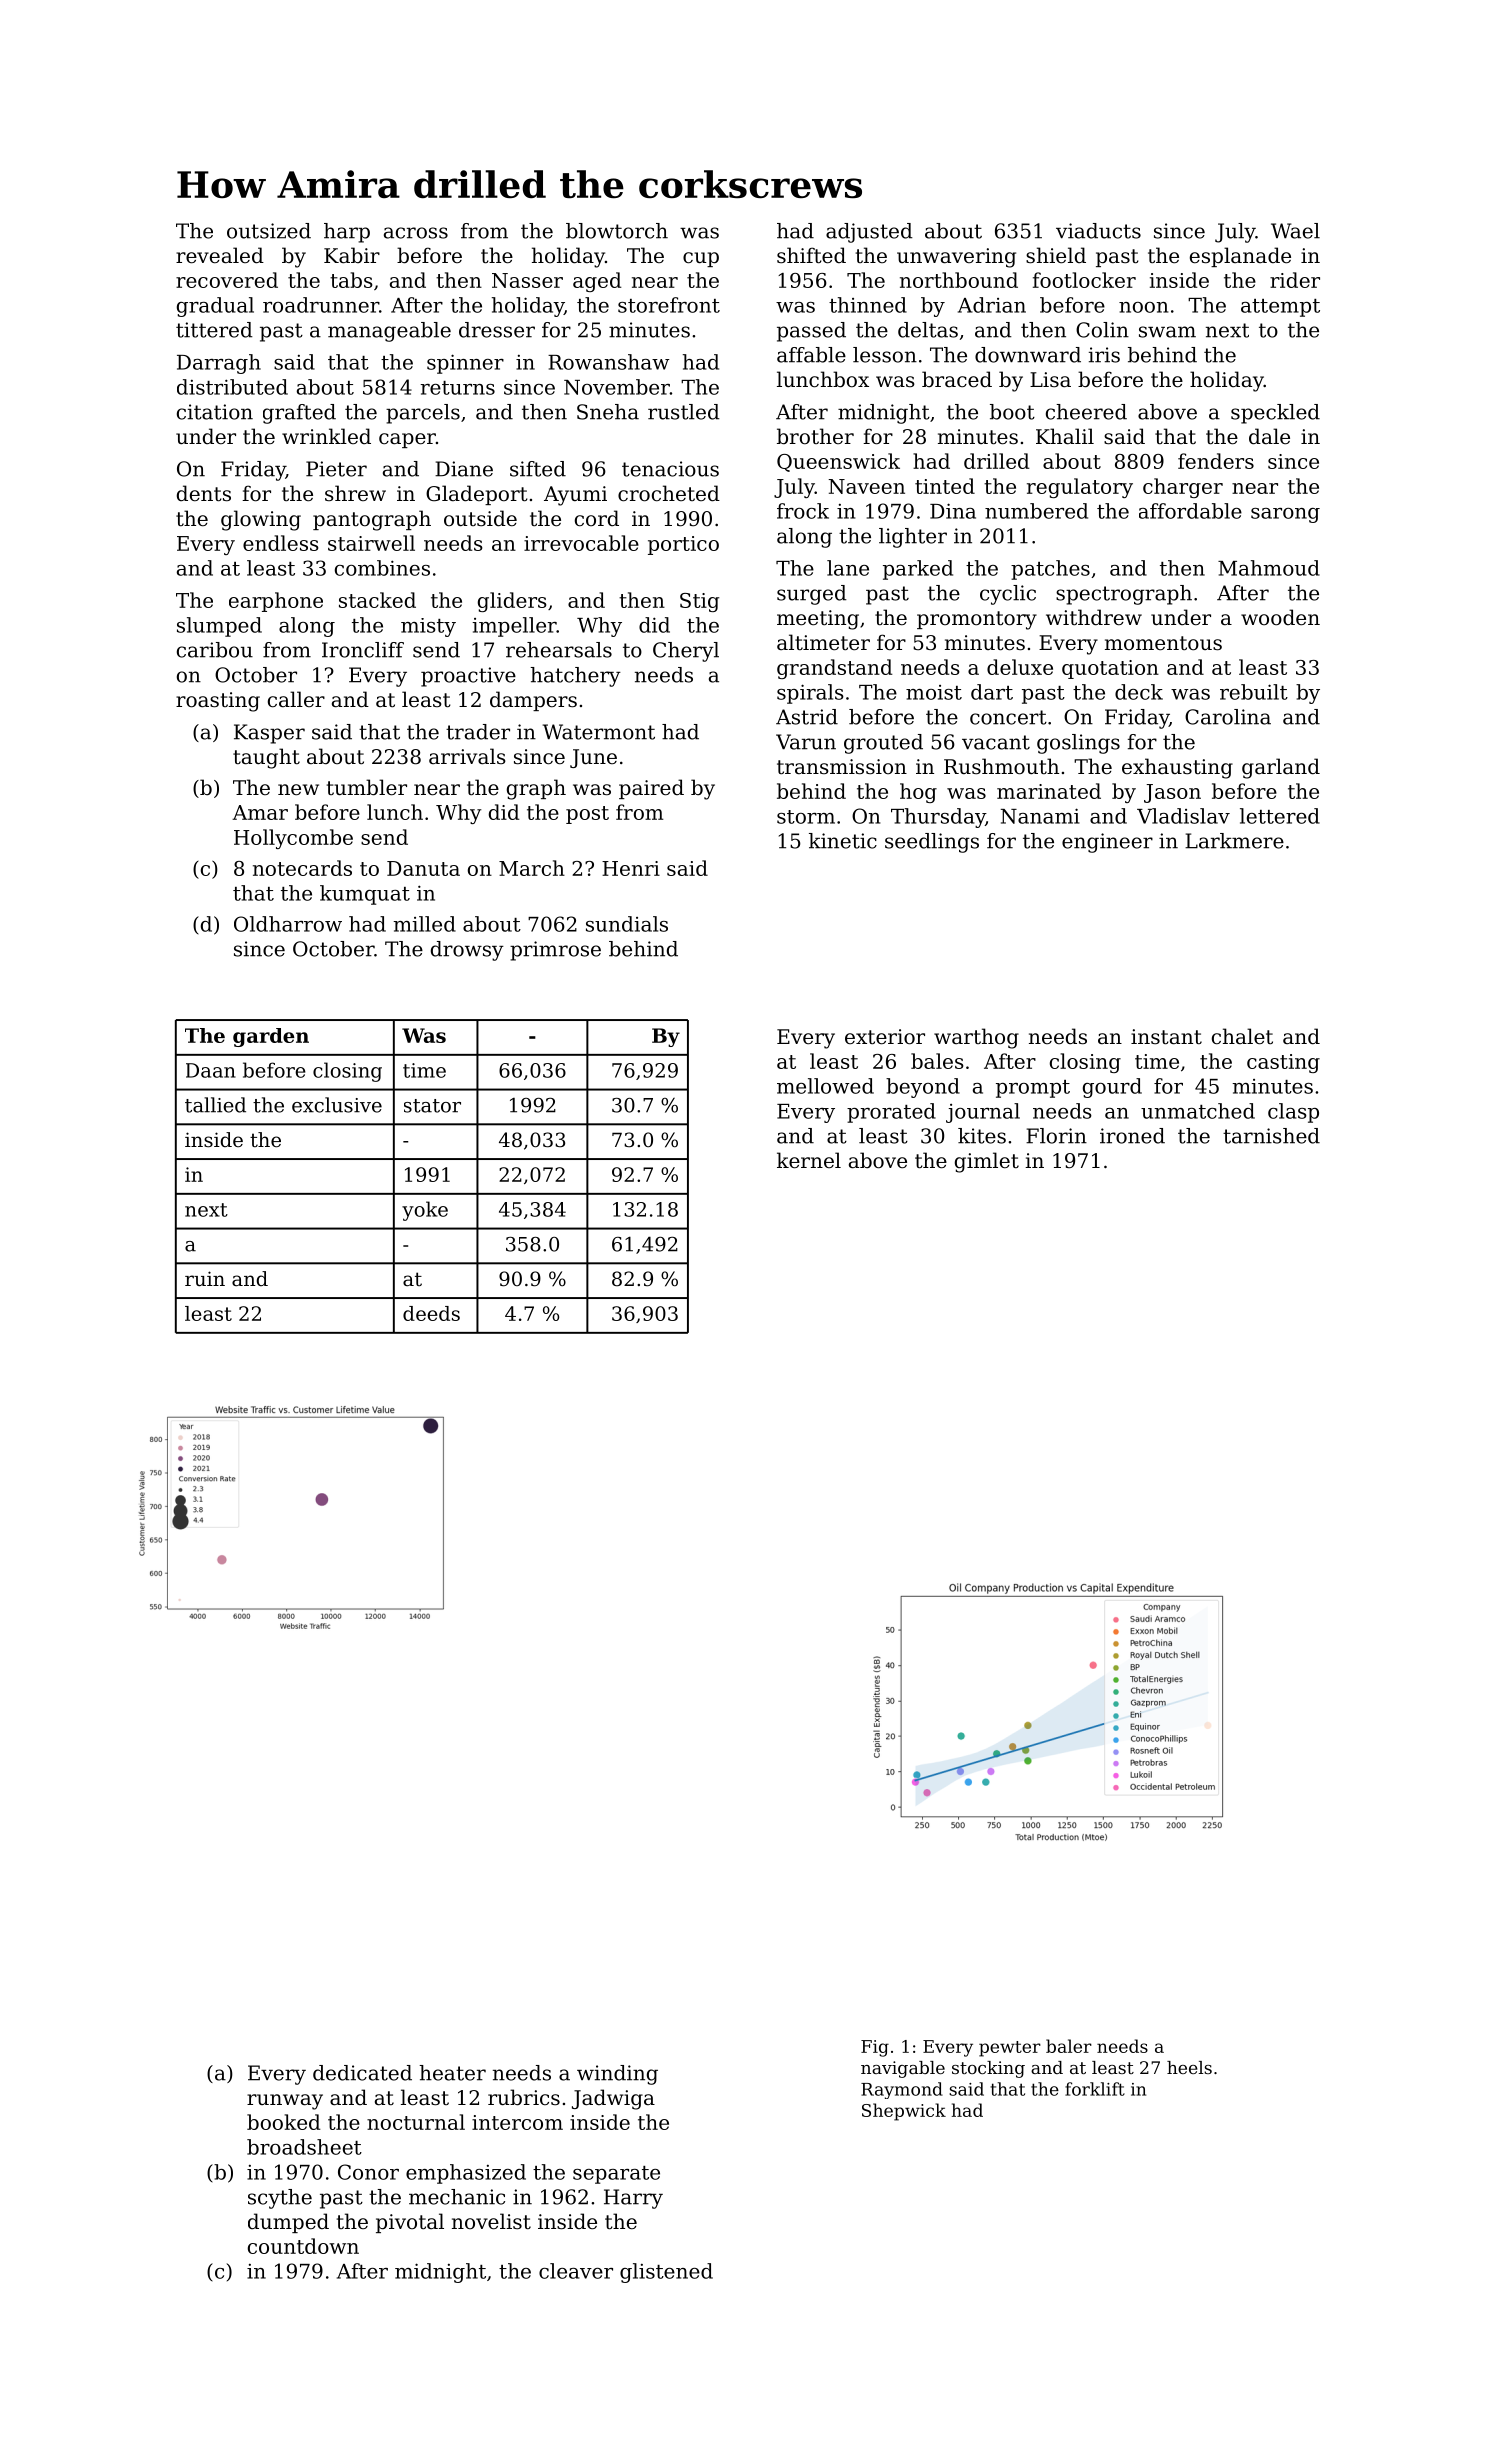  I want to click on yoke, so click(425, 1211).
